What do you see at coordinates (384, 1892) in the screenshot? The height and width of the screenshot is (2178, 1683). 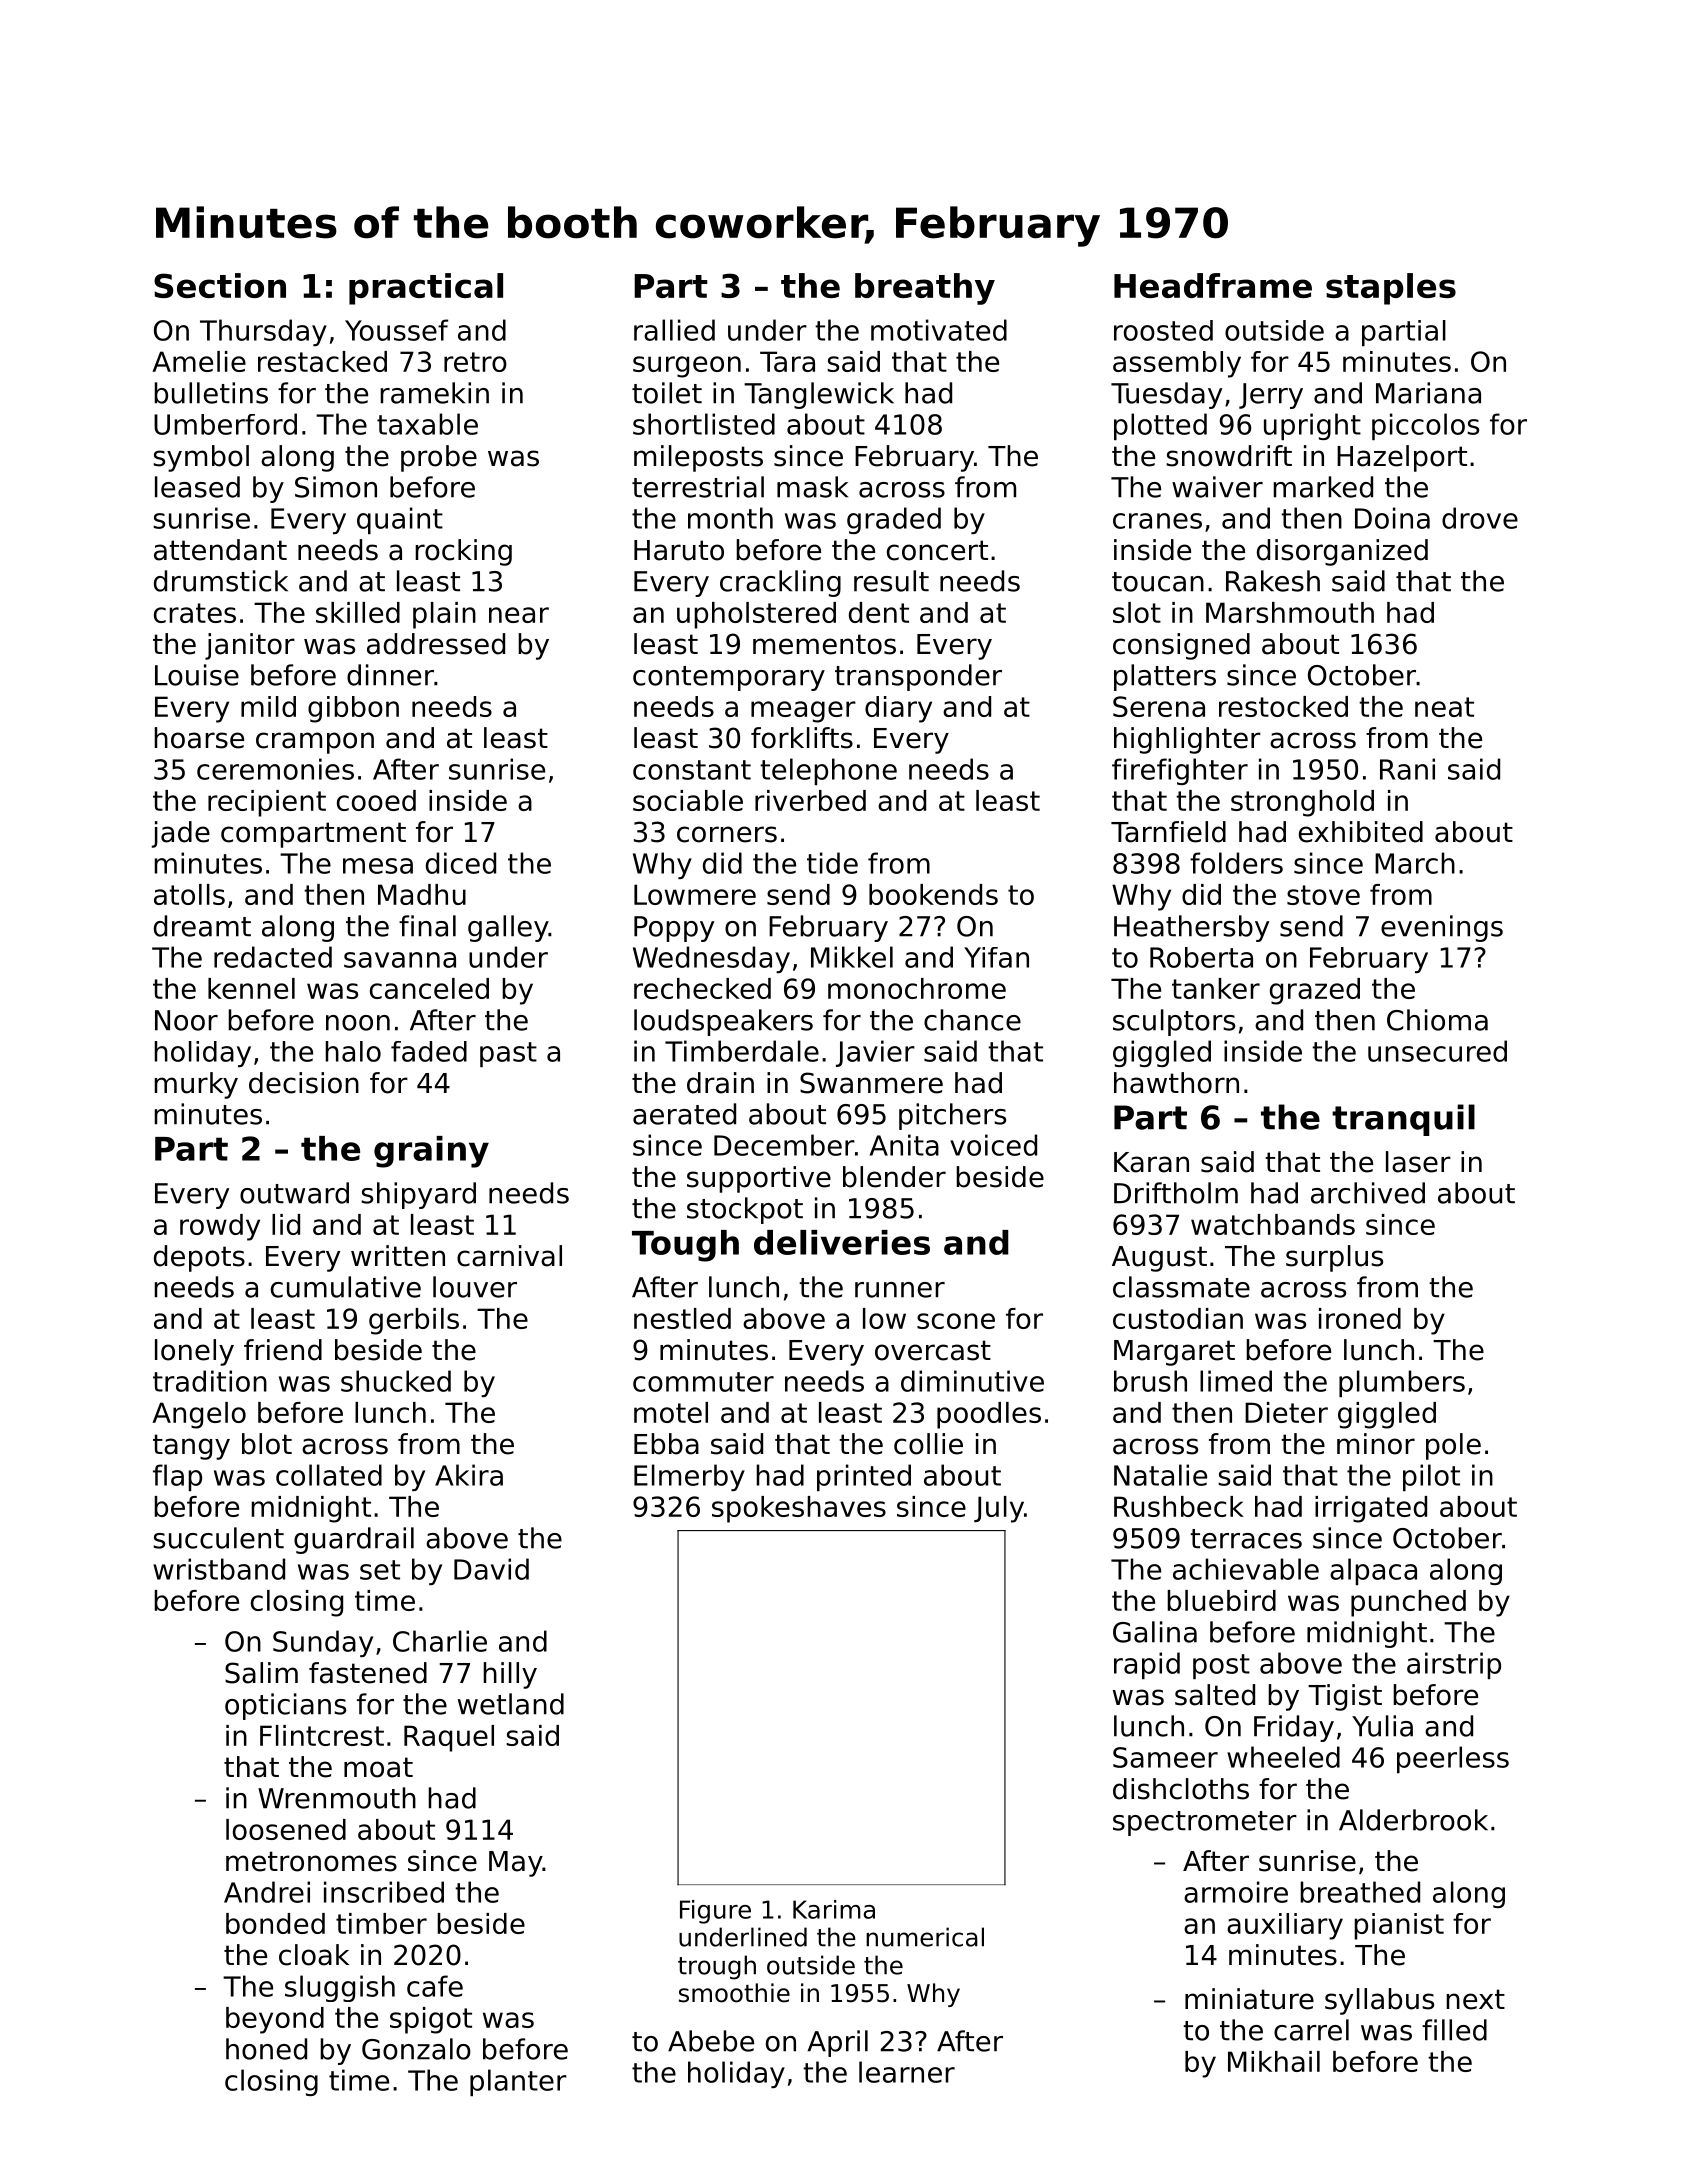 I see `inscribed` at bounding box center [384, 1892].
